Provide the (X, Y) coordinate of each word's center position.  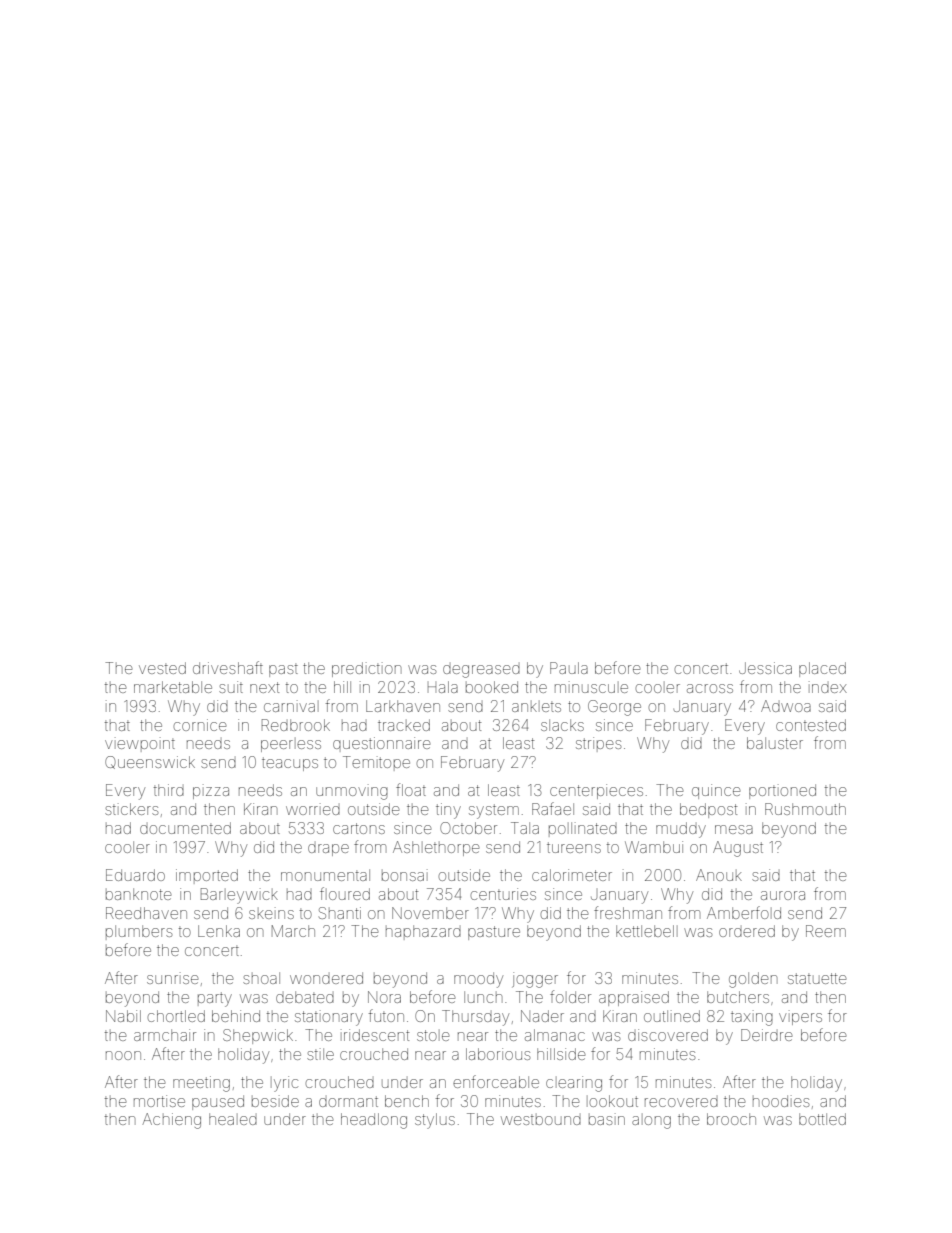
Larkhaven (403, 706)
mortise (159, 1101)
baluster (775, 743)
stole (433, 1035)
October (468, 828)
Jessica (765, 668)
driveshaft (228, 667)
